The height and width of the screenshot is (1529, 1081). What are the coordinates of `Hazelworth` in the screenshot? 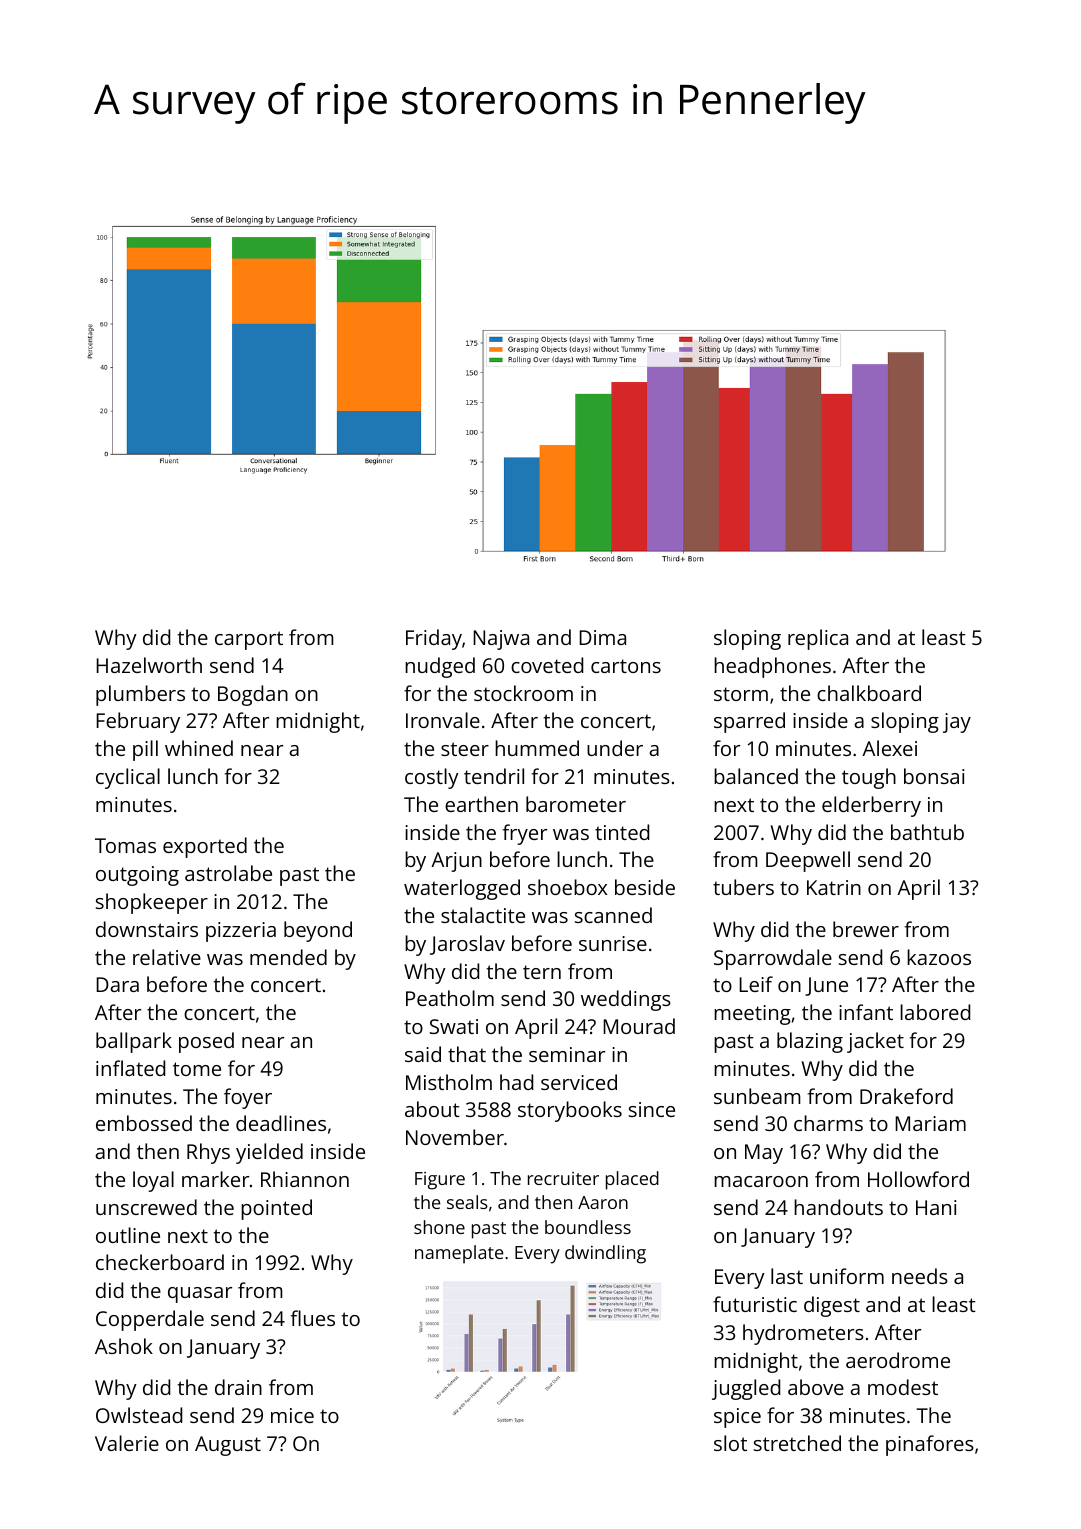 It's located at (149, 665).
